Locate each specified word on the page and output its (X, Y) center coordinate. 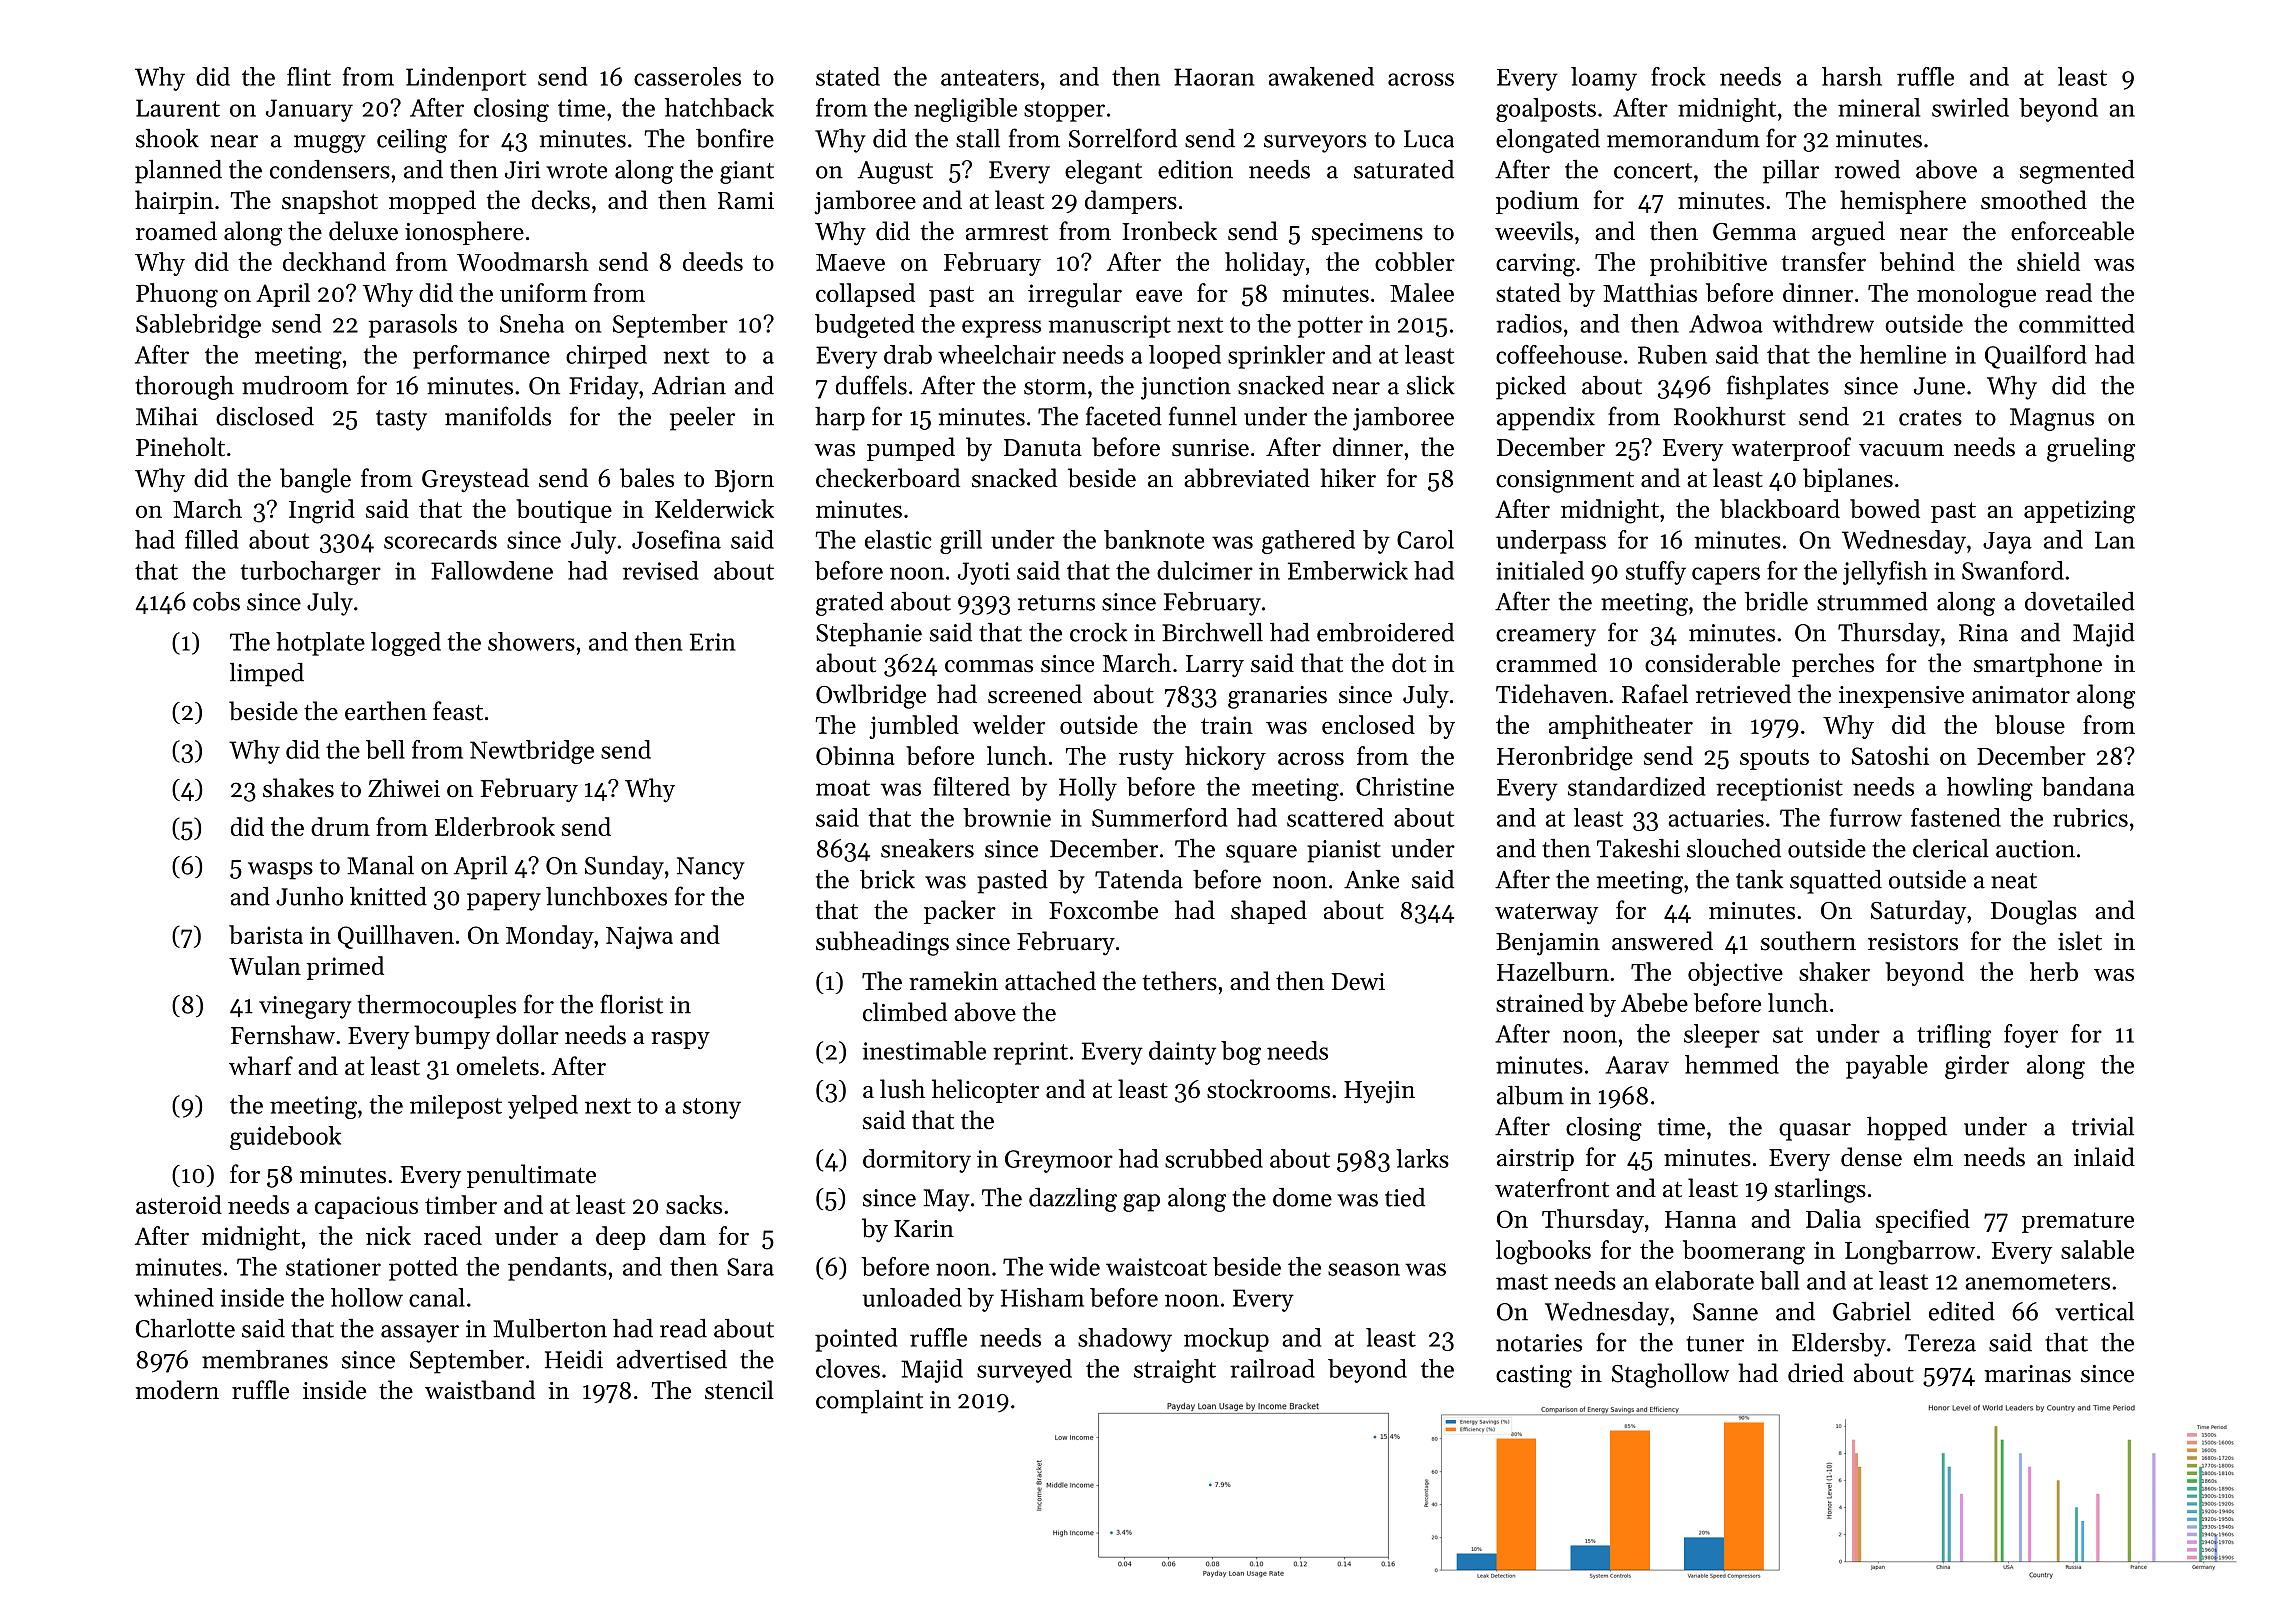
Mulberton (550, 1328)
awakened (1321, 76)
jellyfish (1885, 573)
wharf (261, 1065)
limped (267, 675)
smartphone (2038, 665)
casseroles (687, 76)
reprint (1030, 1053)
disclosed (265, 416)
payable (1887, 1067)
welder (1009, 724)
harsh (1852, 76)
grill (961, 542)
